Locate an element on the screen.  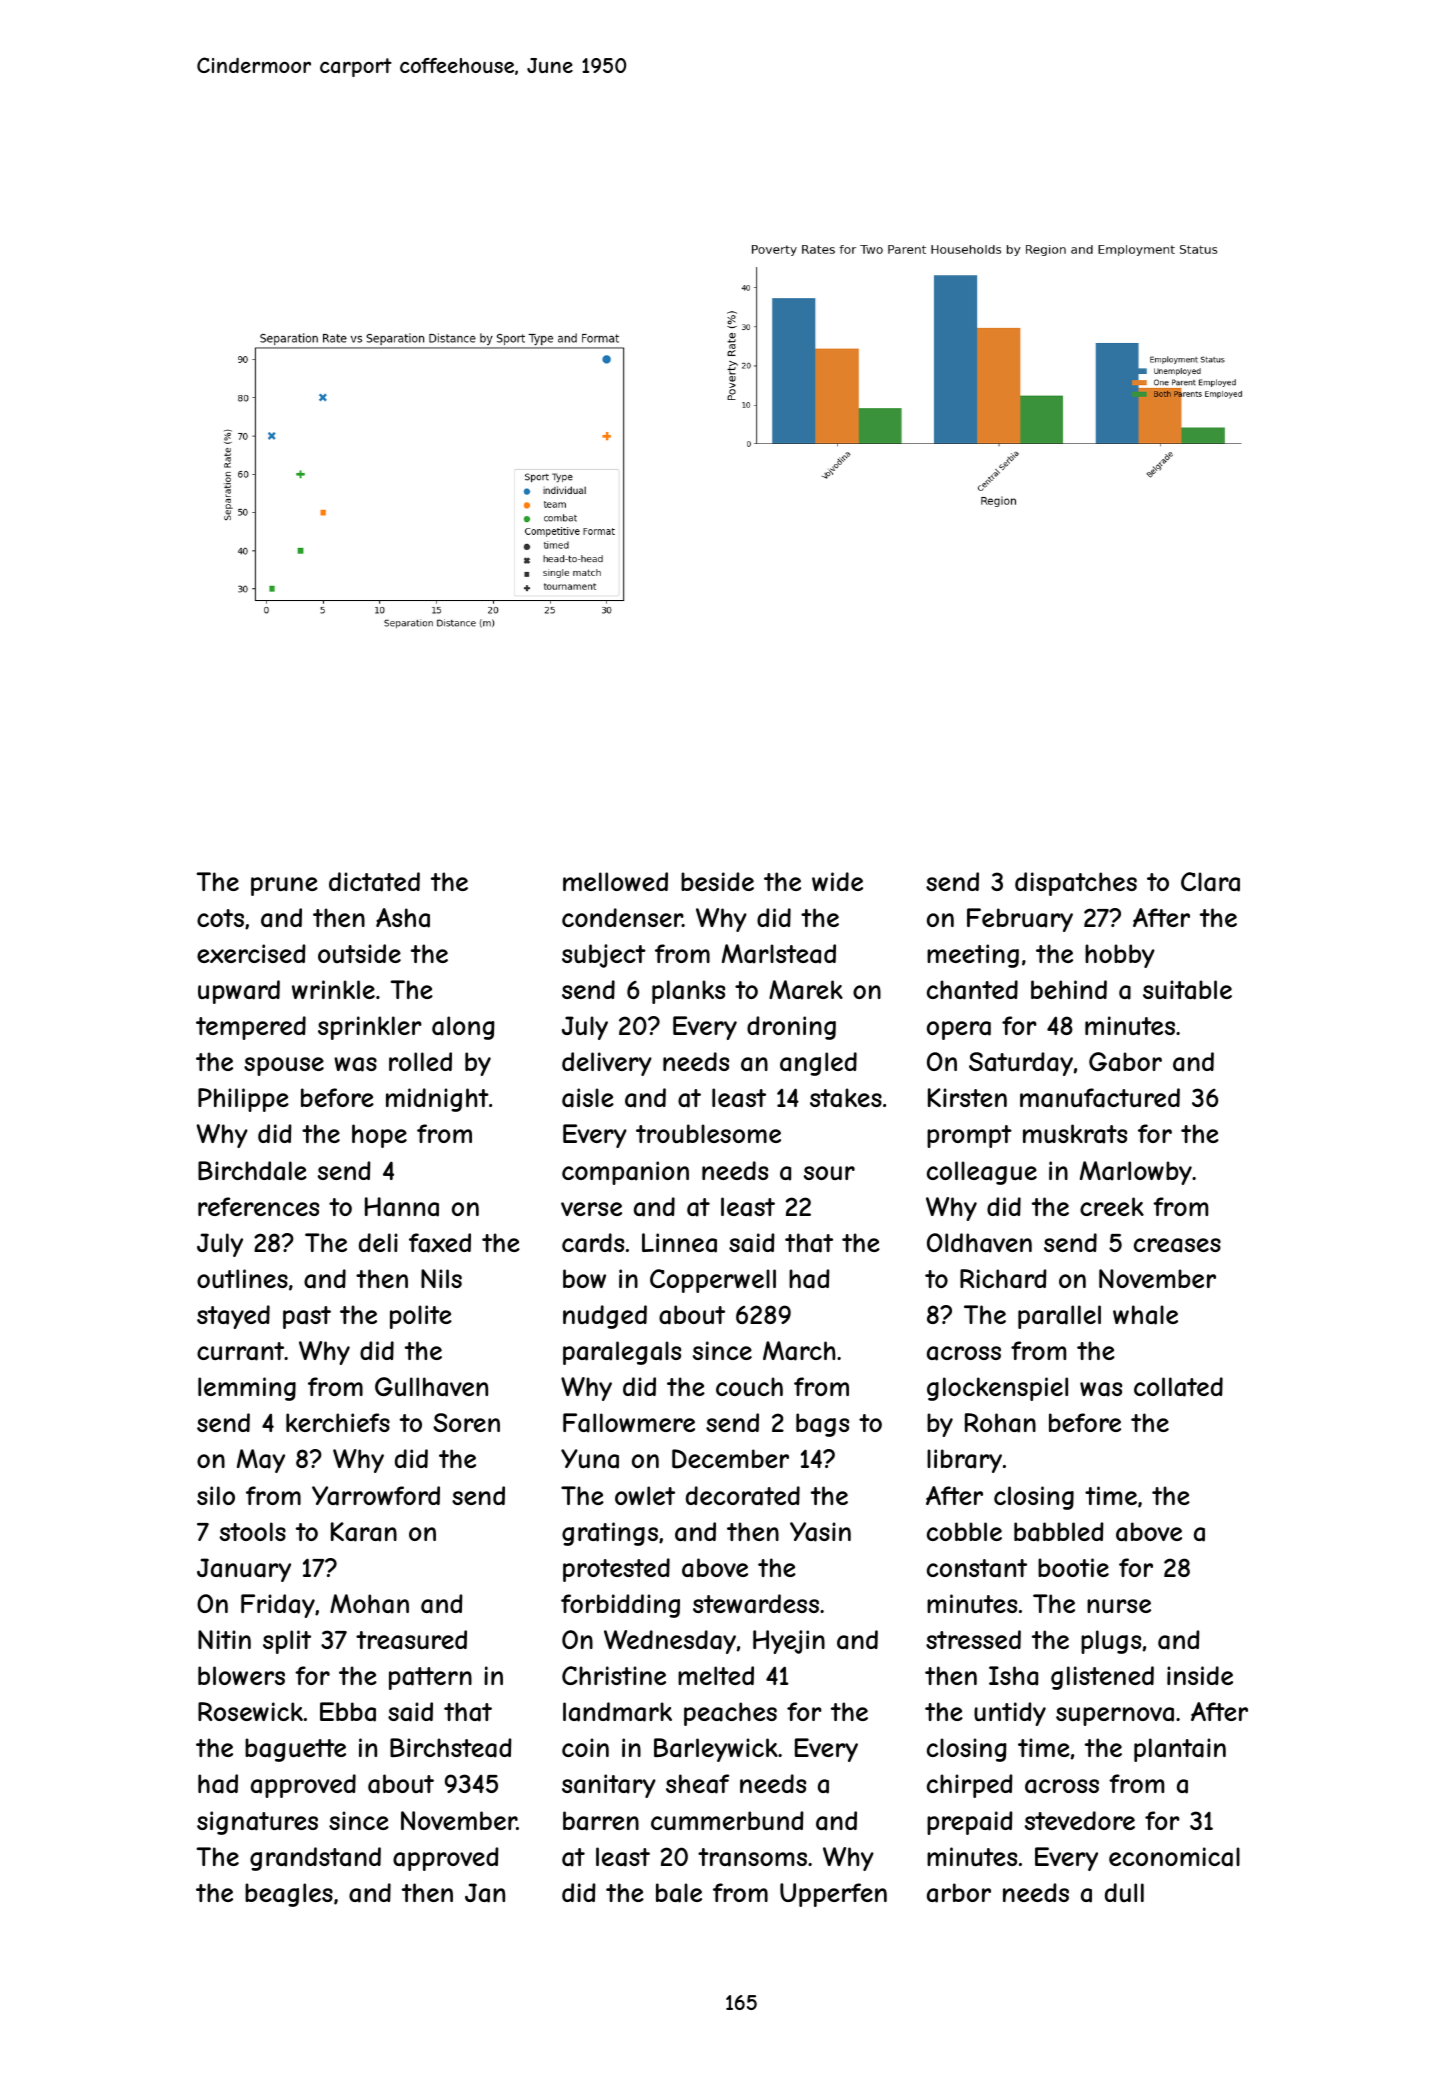
companion is located at coordinates (625, 1173).
